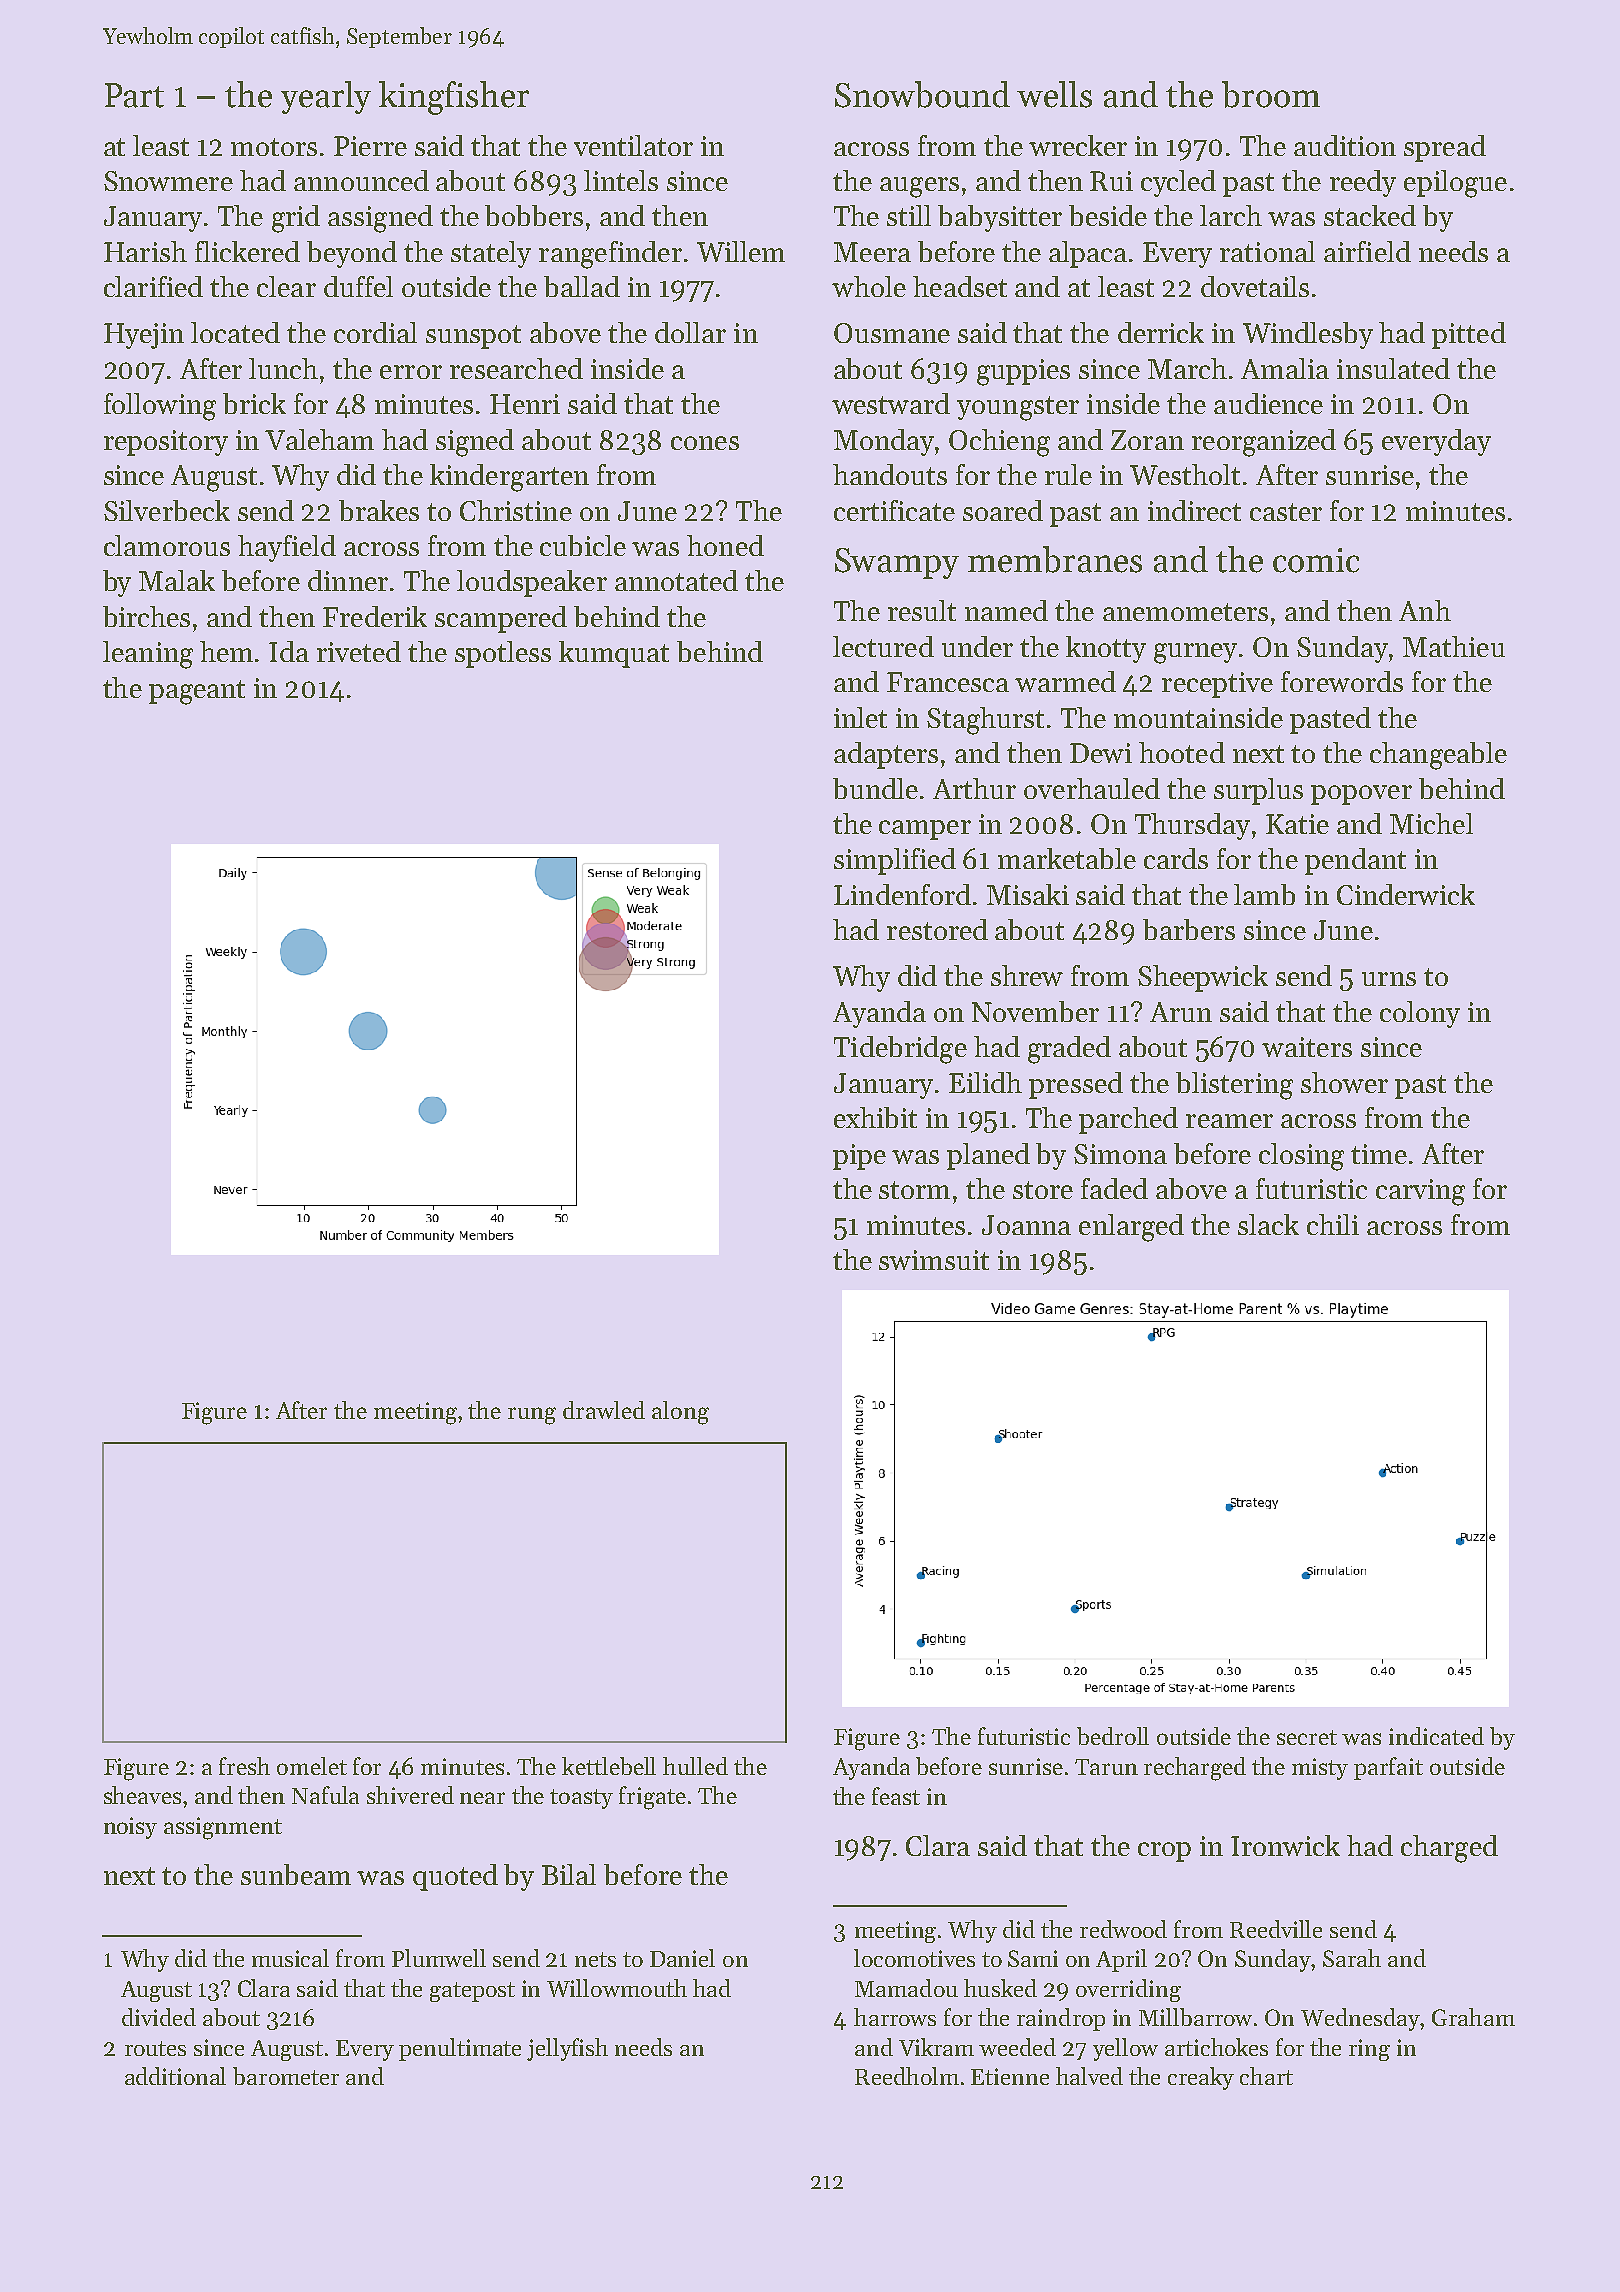 The width and height of the image is (1620, 2292). I want to click on pageant, so click(197, 692).
